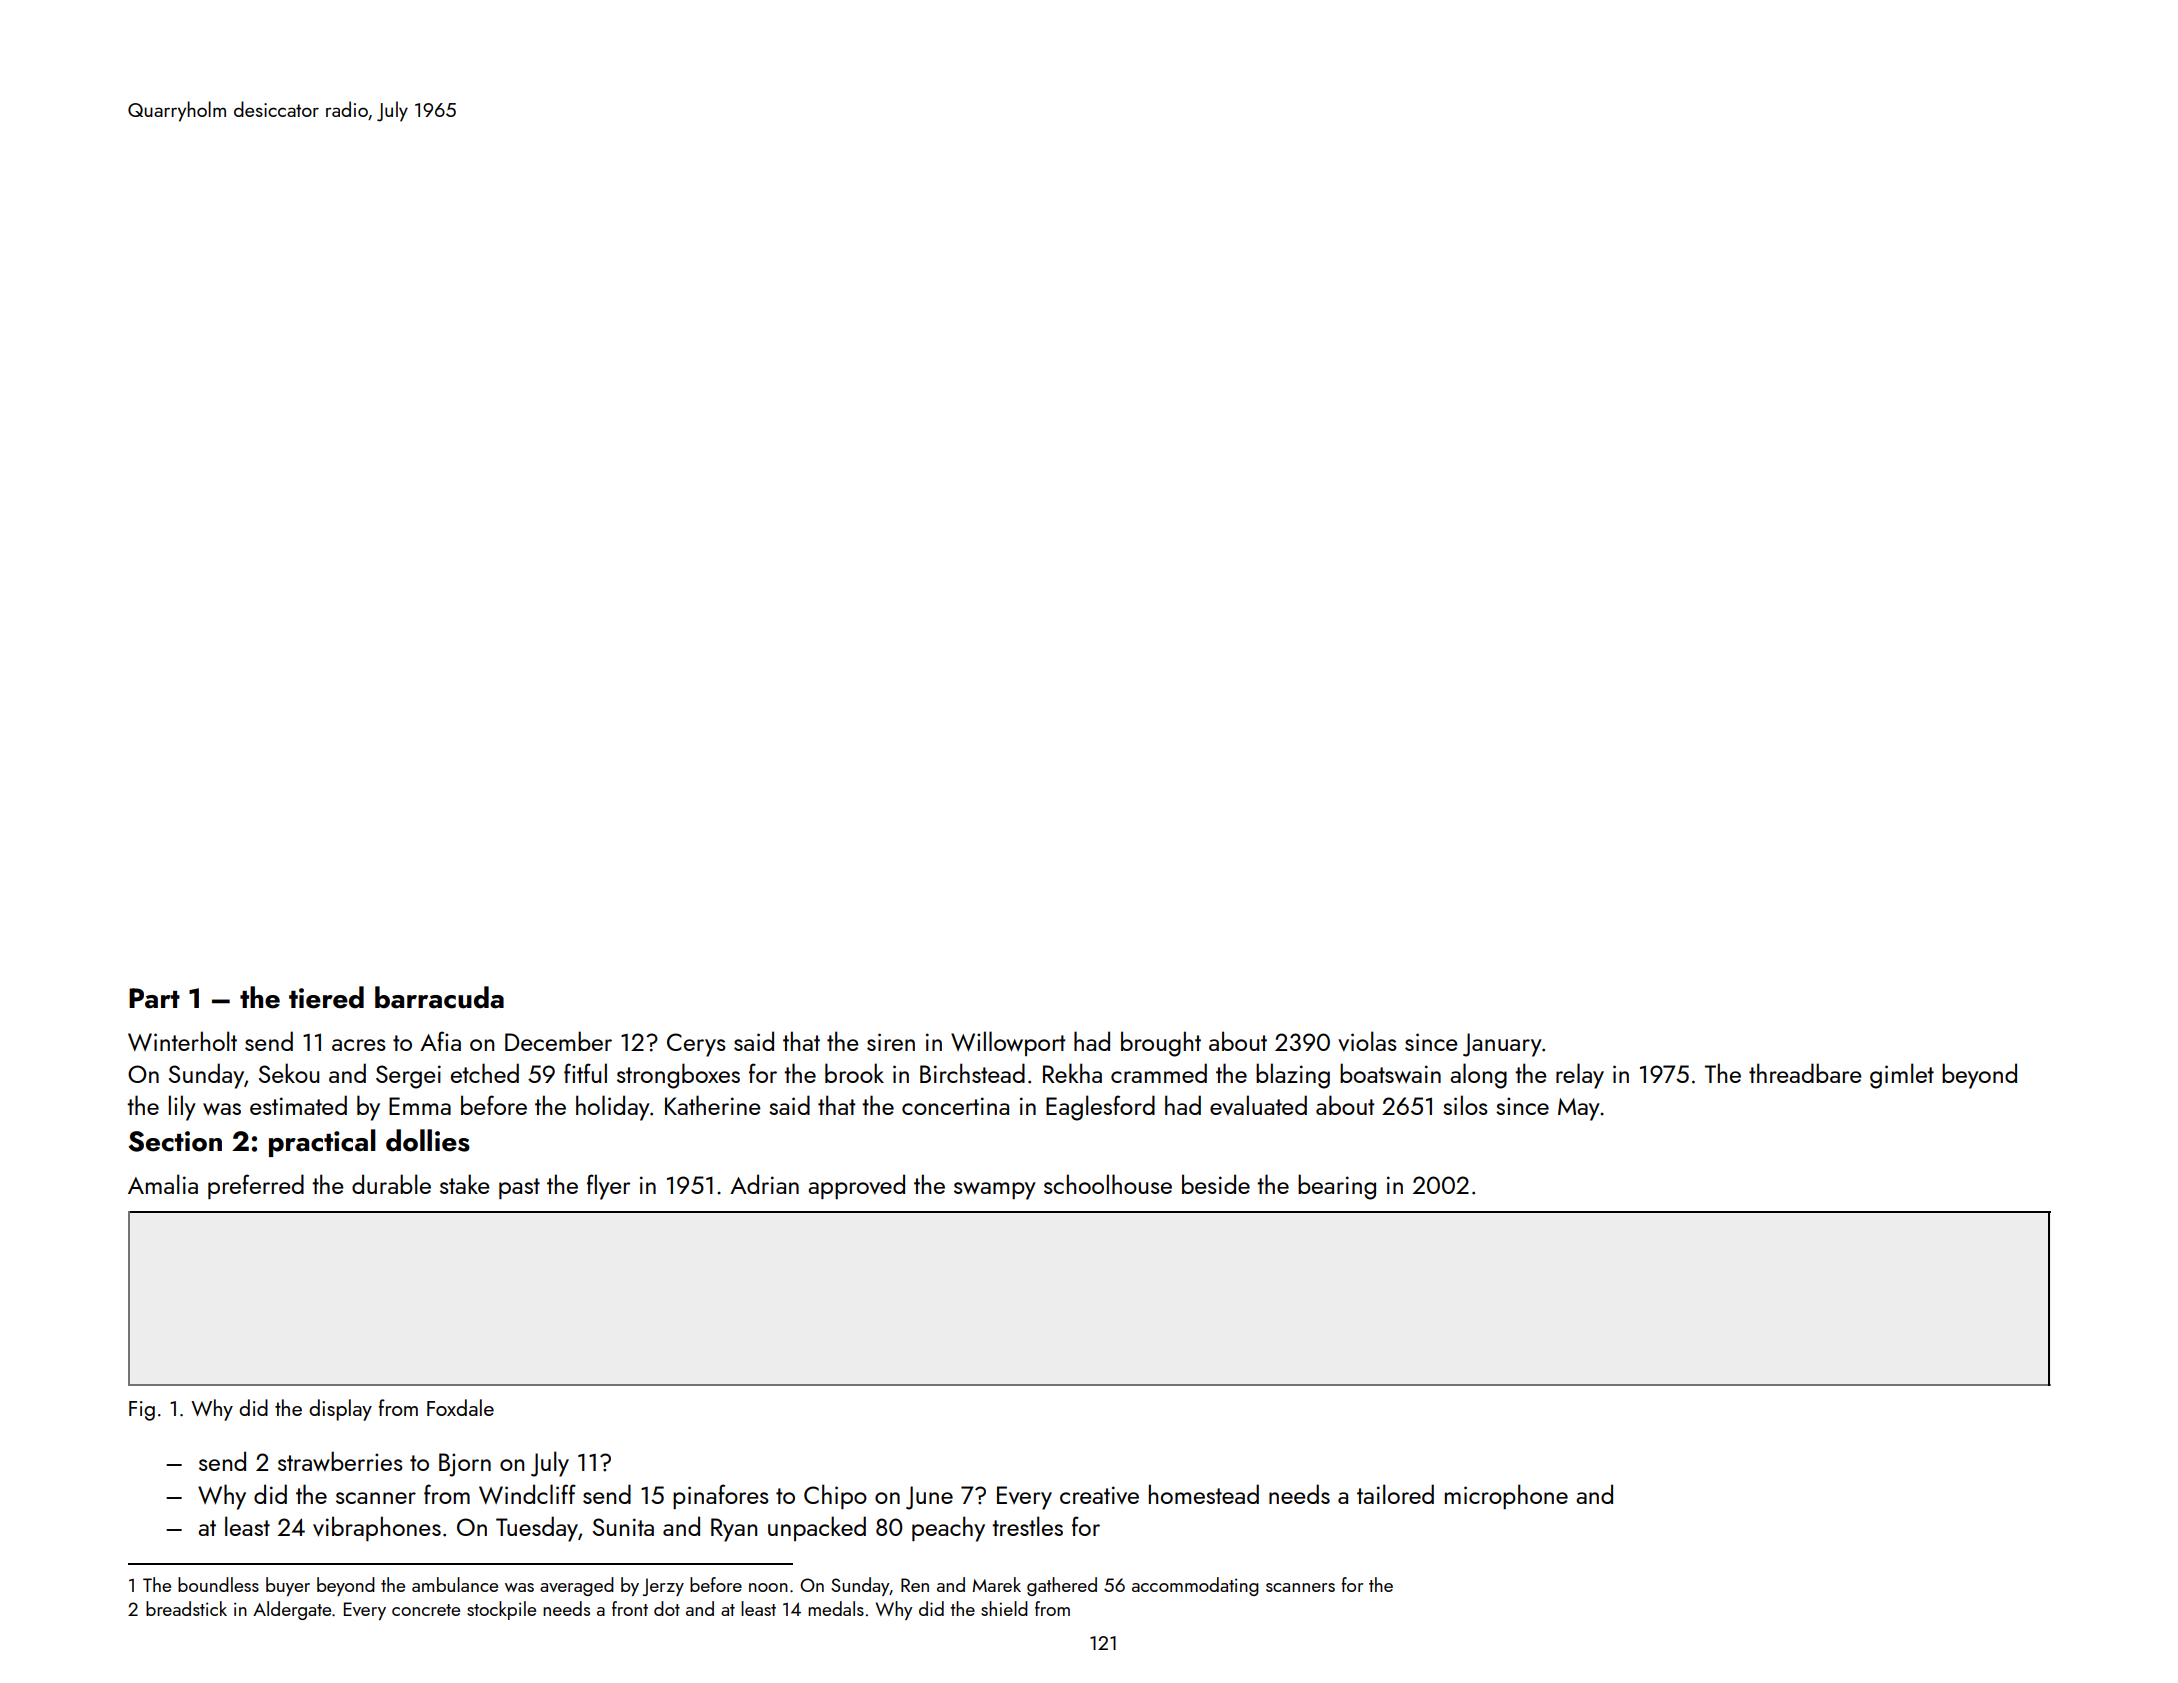 This screenshot has width=2178, height=1683. What do you see at coordinates (163, 1184) in the screenshot?
I see `Amalia` at bounding box center [163, 1184].
